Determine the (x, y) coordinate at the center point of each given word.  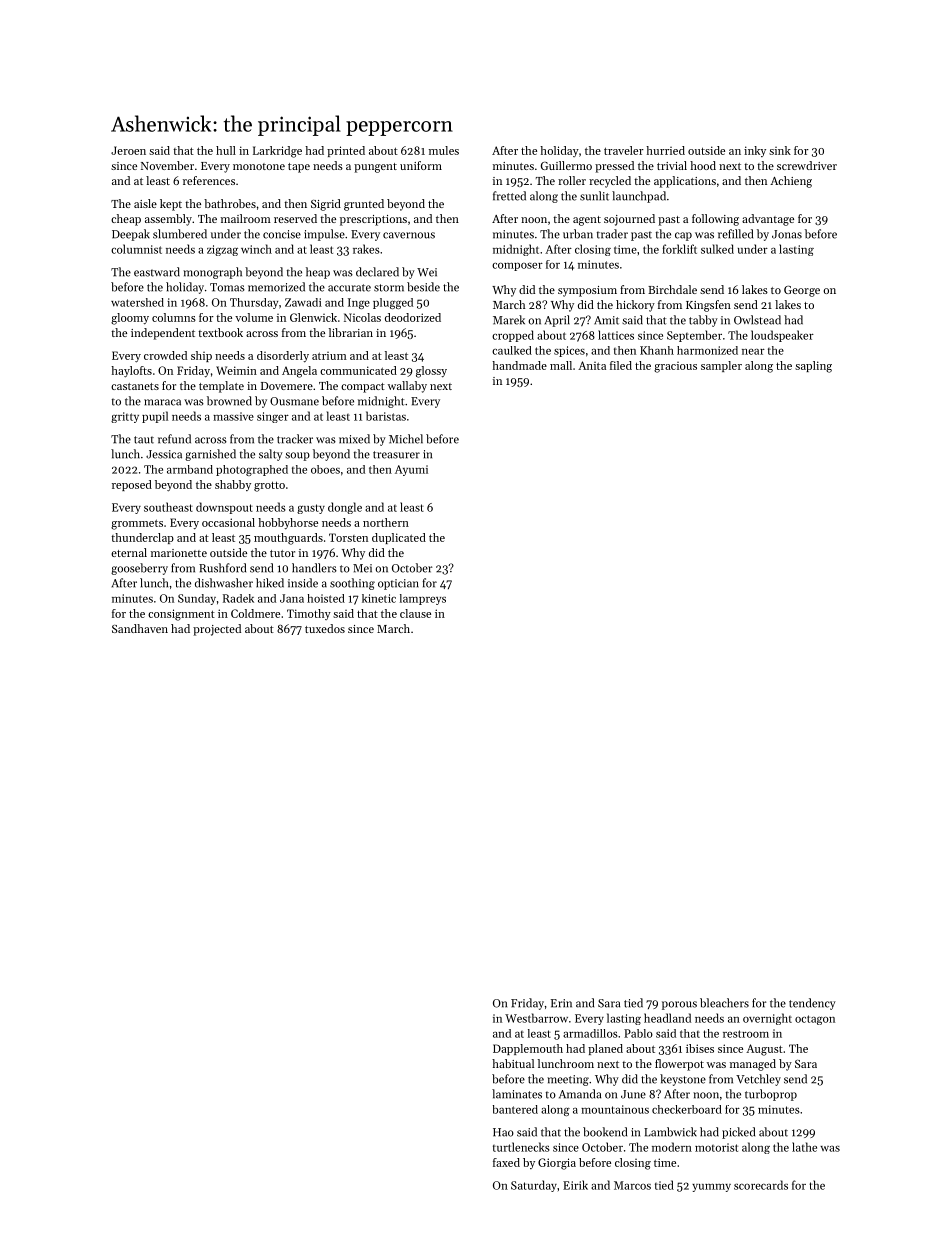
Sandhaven (140, 628)
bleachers (724, 1003)
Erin (561, 1003)
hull (226, 150)
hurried (665, 150)
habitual (513, 1063)
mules (444, 150)
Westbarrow (536, 1018)
